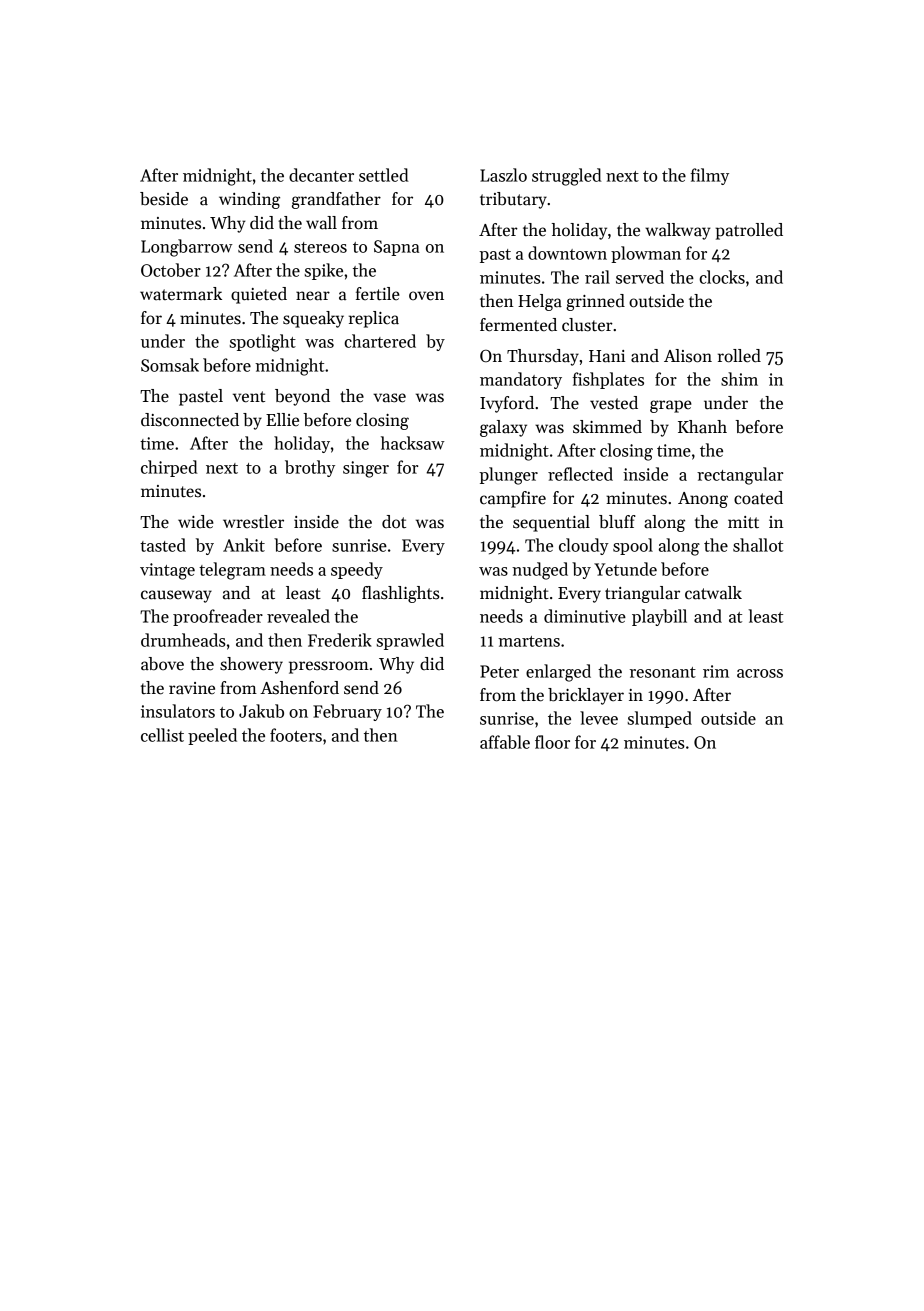  What do you see at coordinates (383, 175) in the screenshot?
I see `settled` at bounding box center [383, 175].
